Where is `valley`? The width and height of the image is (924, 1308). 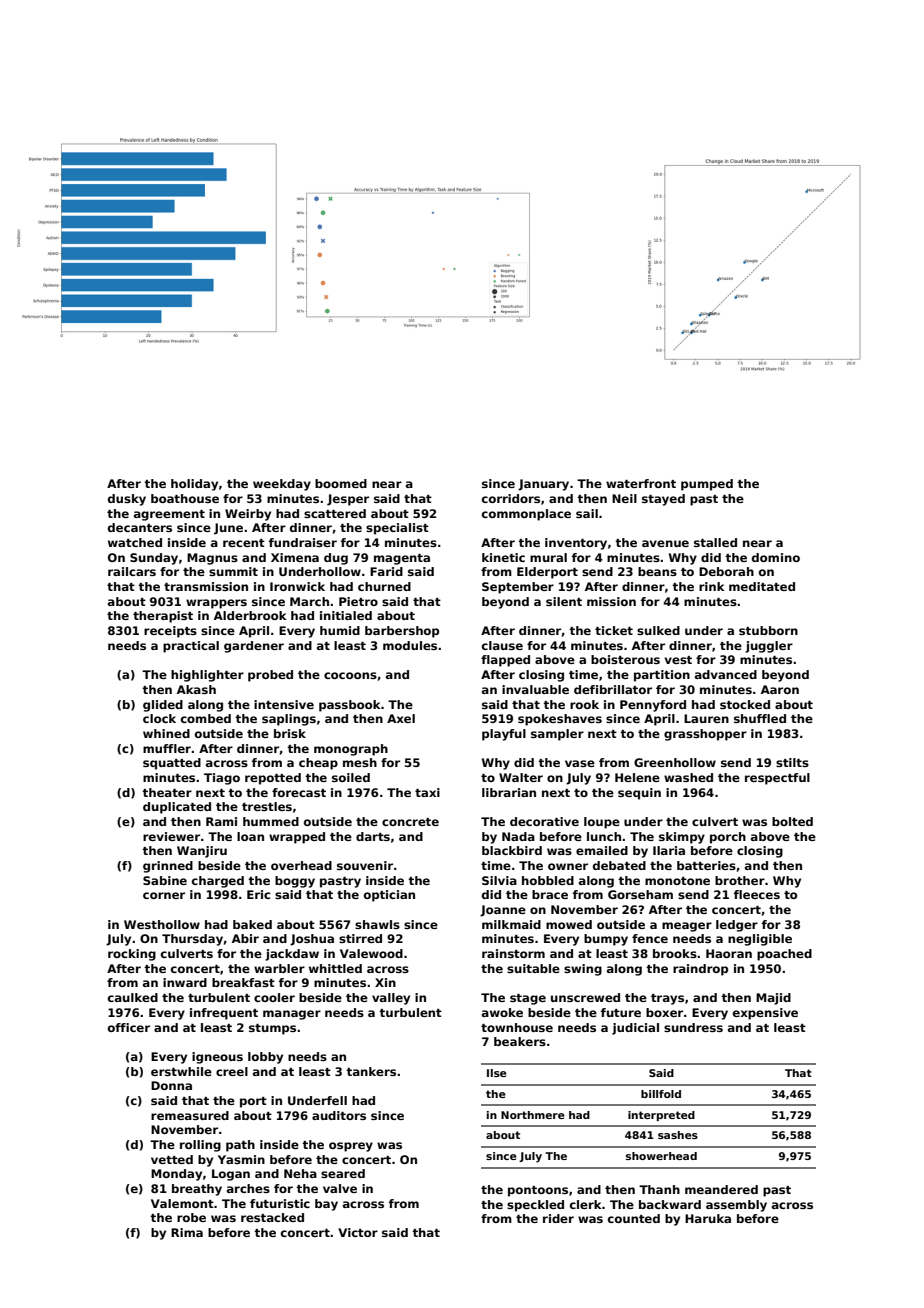
valley is located at coordinates (391, 999).
